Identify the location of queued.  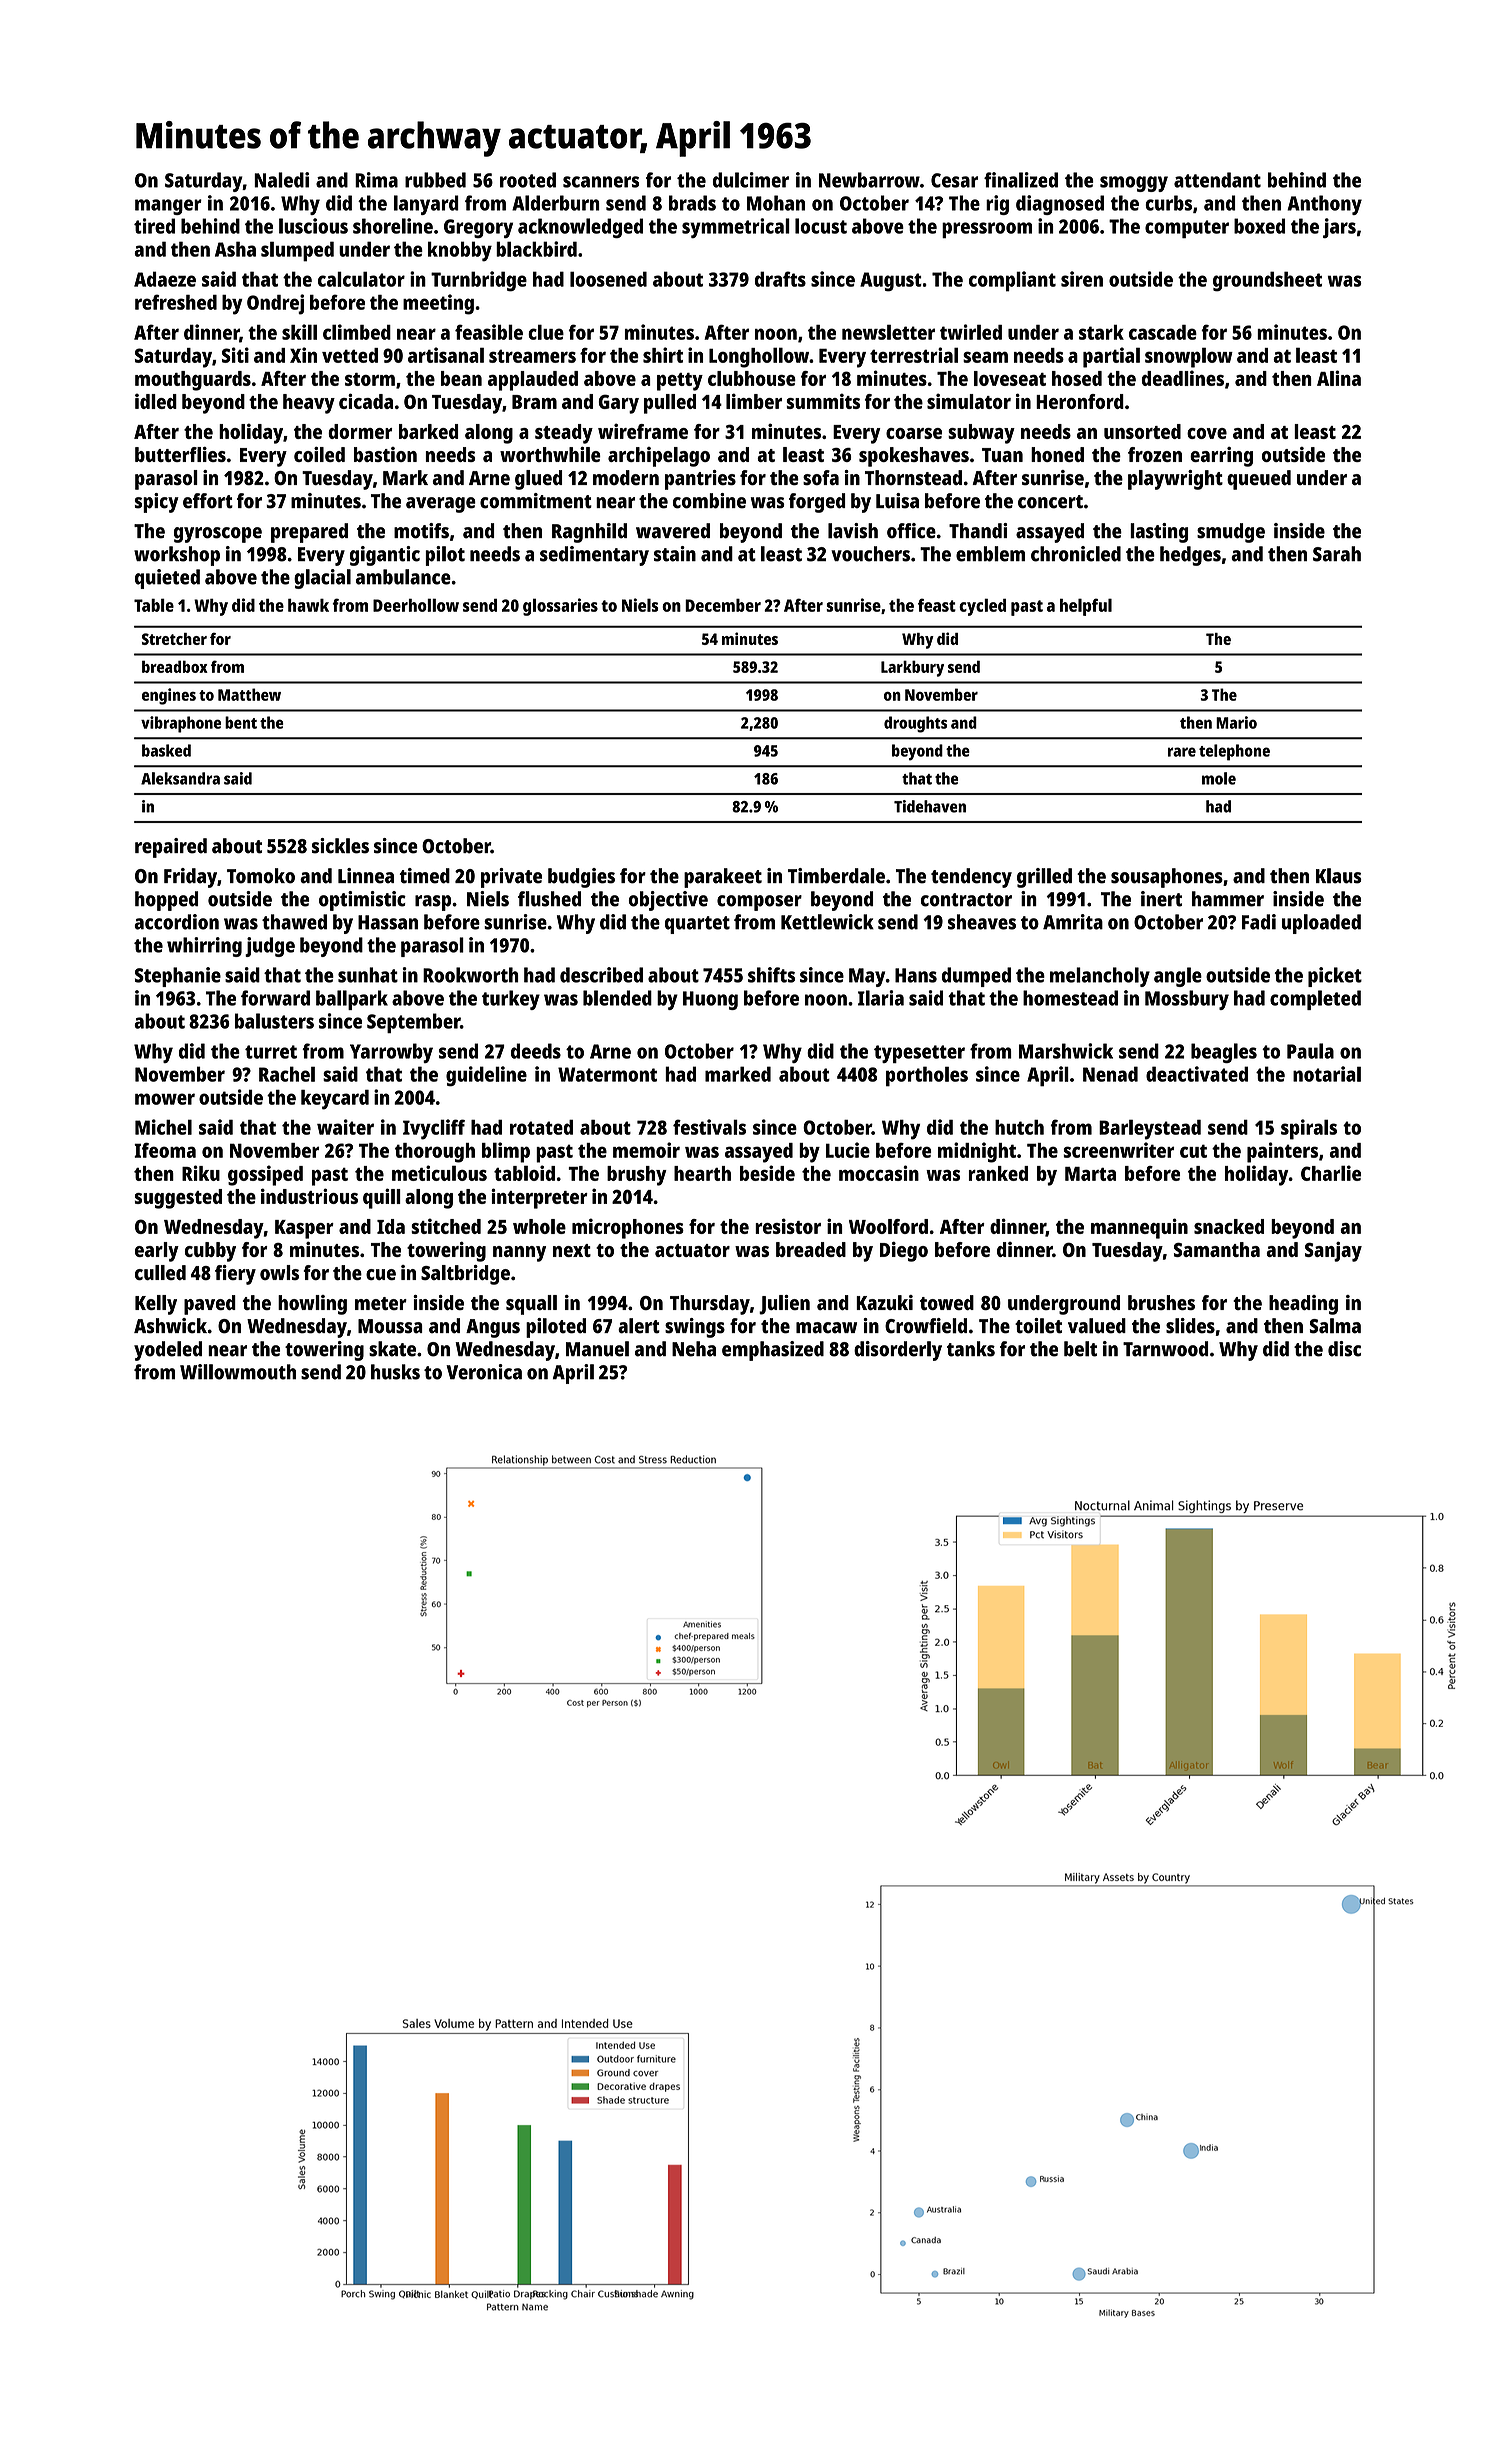
(1259, 480).
